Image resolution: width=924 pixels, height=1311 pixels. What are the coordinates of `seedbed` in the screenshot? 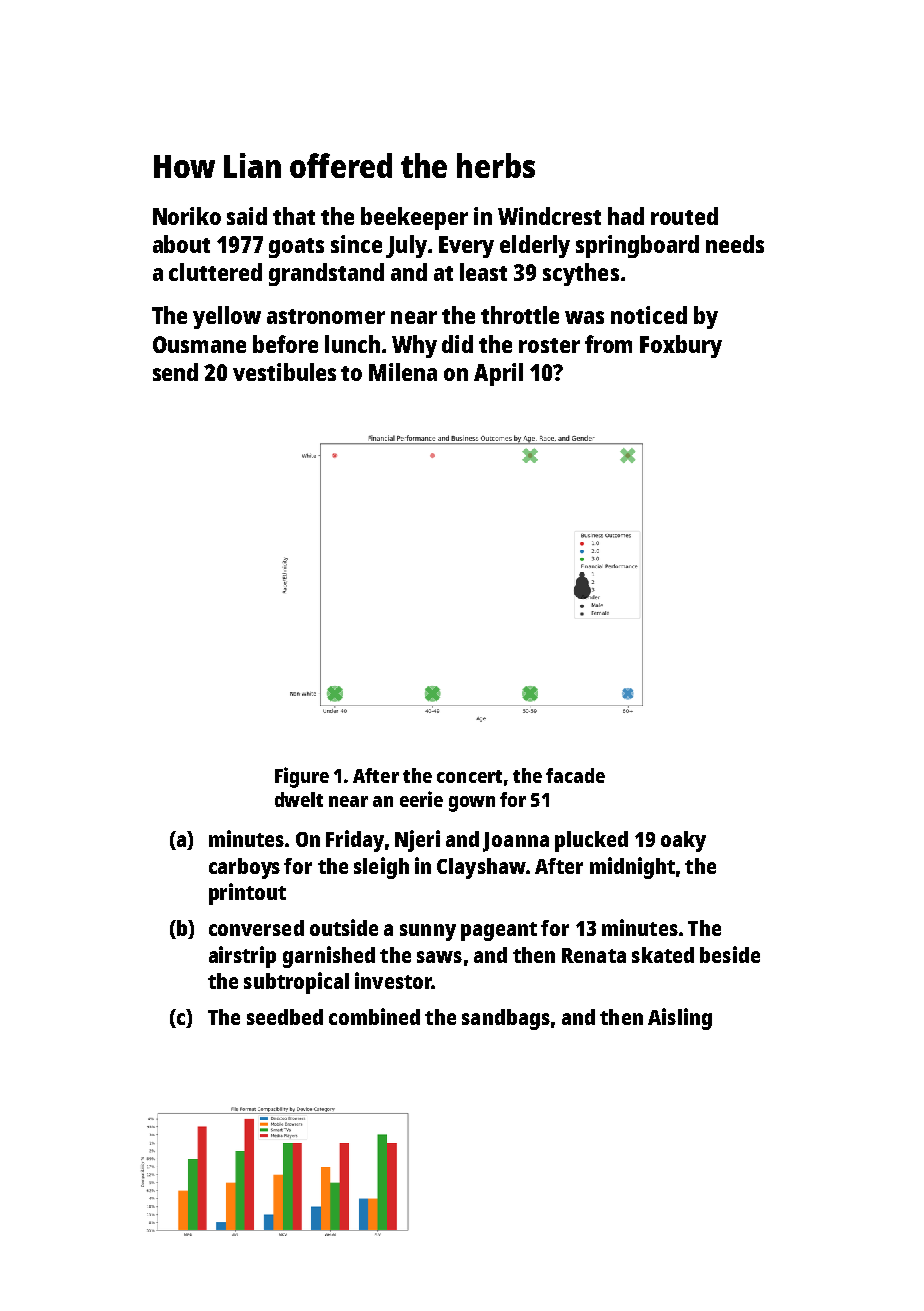 It's located at (285, 1017).
